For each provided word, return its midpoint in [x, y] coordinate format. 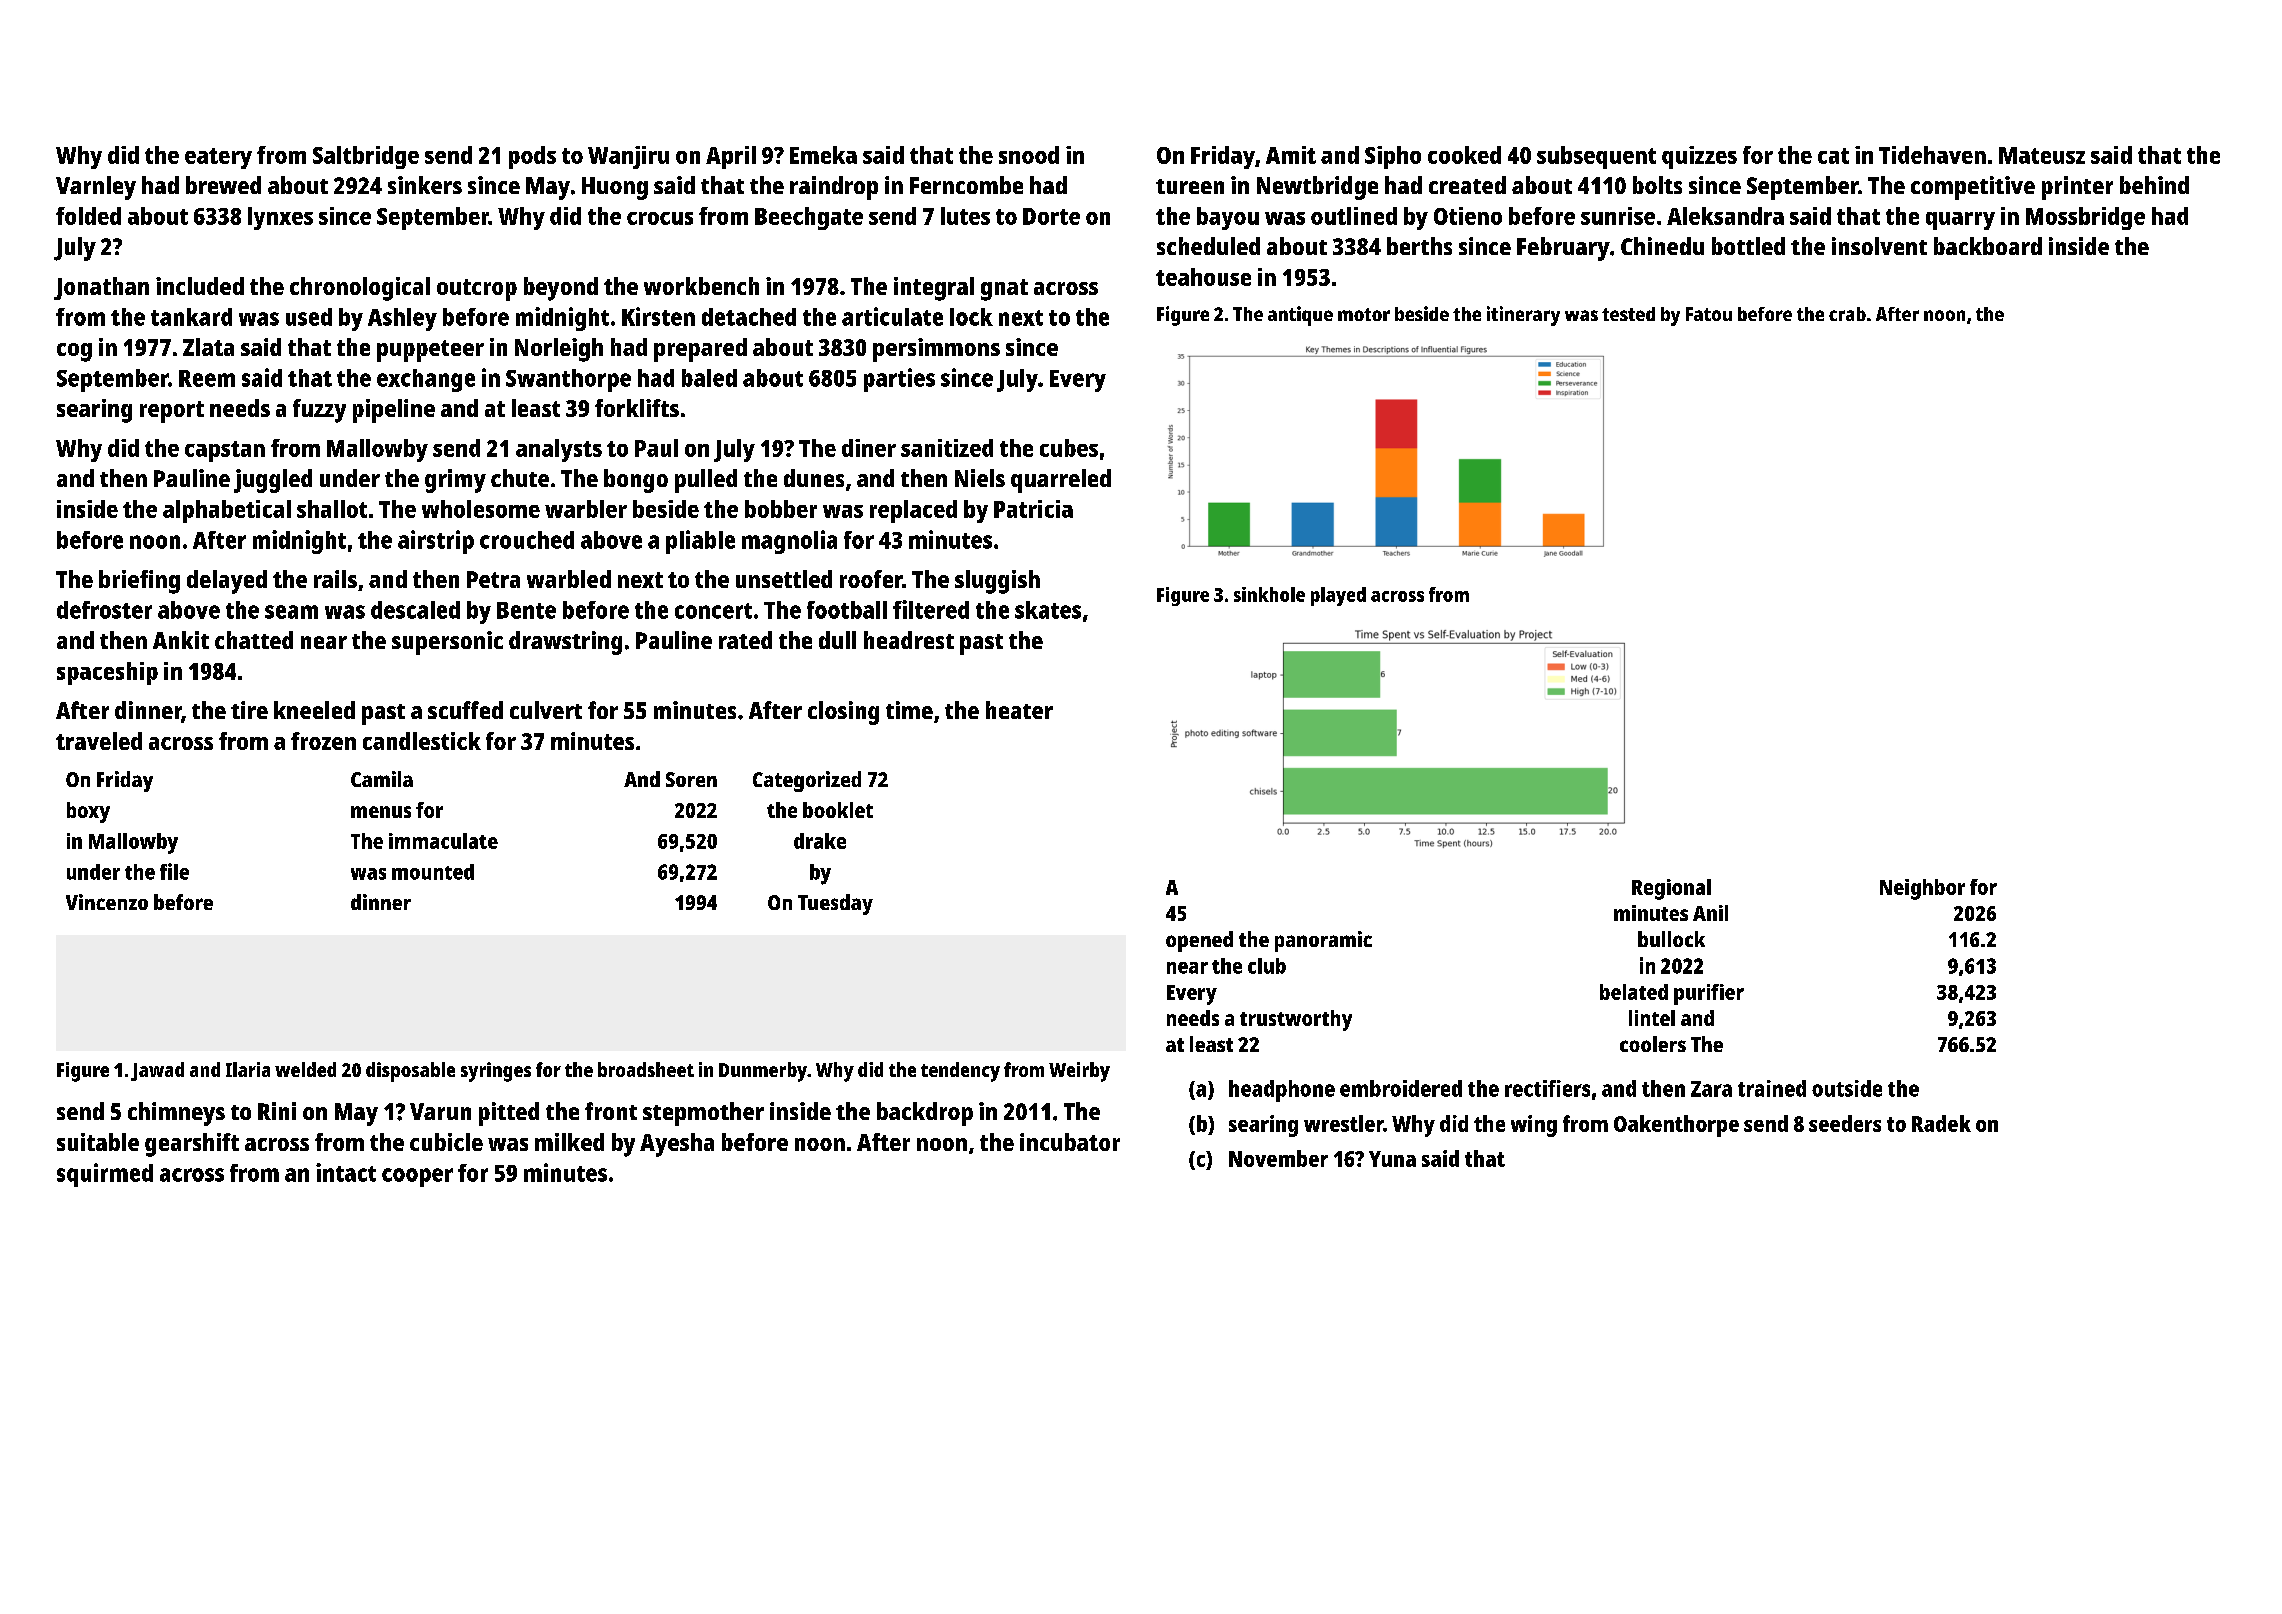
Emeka [823, 155]
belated [1634, 992]
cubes [1069, 448]
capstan [225, 451]
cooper [417, 1177]
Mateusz [2042, 155]
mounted [433, 872]
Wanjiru [628, 157]
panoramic [1323, 941]
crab [1847, 314]
